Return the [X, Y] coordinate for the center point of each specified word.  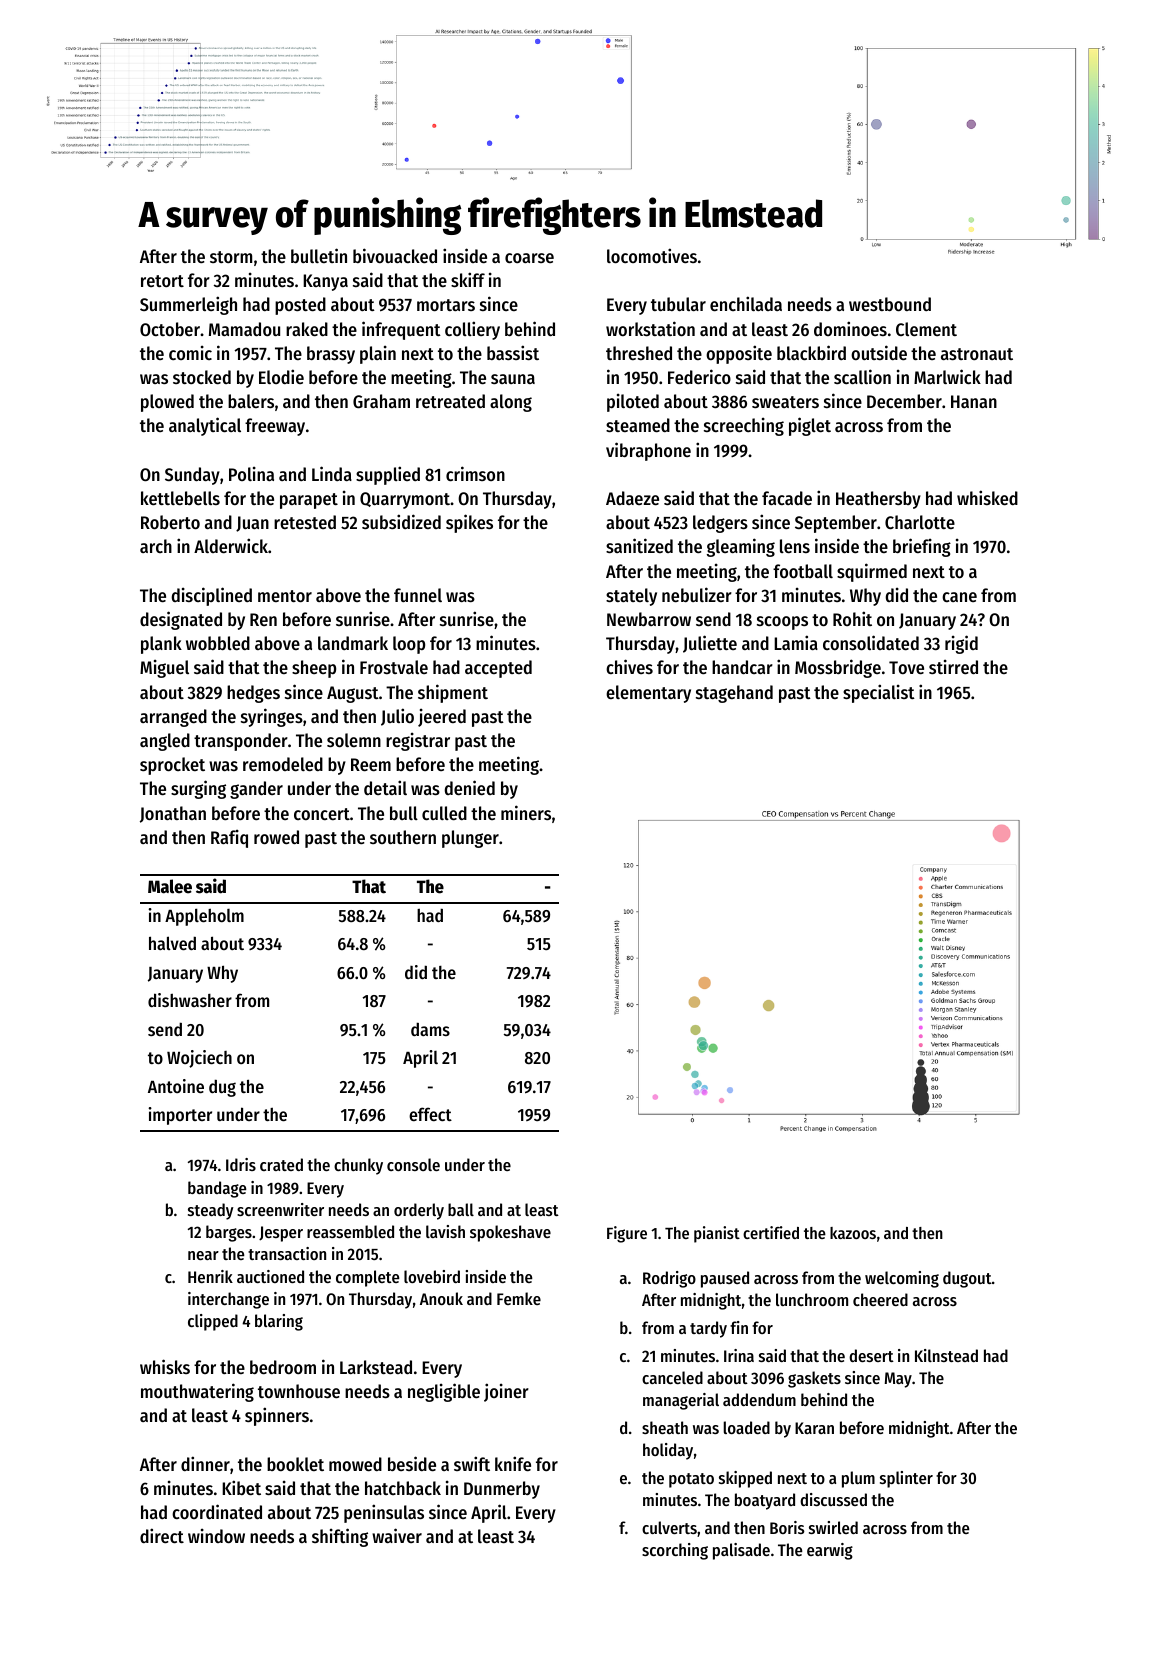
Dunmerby [502, 1490]
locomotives [652, 255]
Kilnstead [946, 1355]
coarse [529, 258]
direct [162, 1535]
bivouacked [395, 255]
